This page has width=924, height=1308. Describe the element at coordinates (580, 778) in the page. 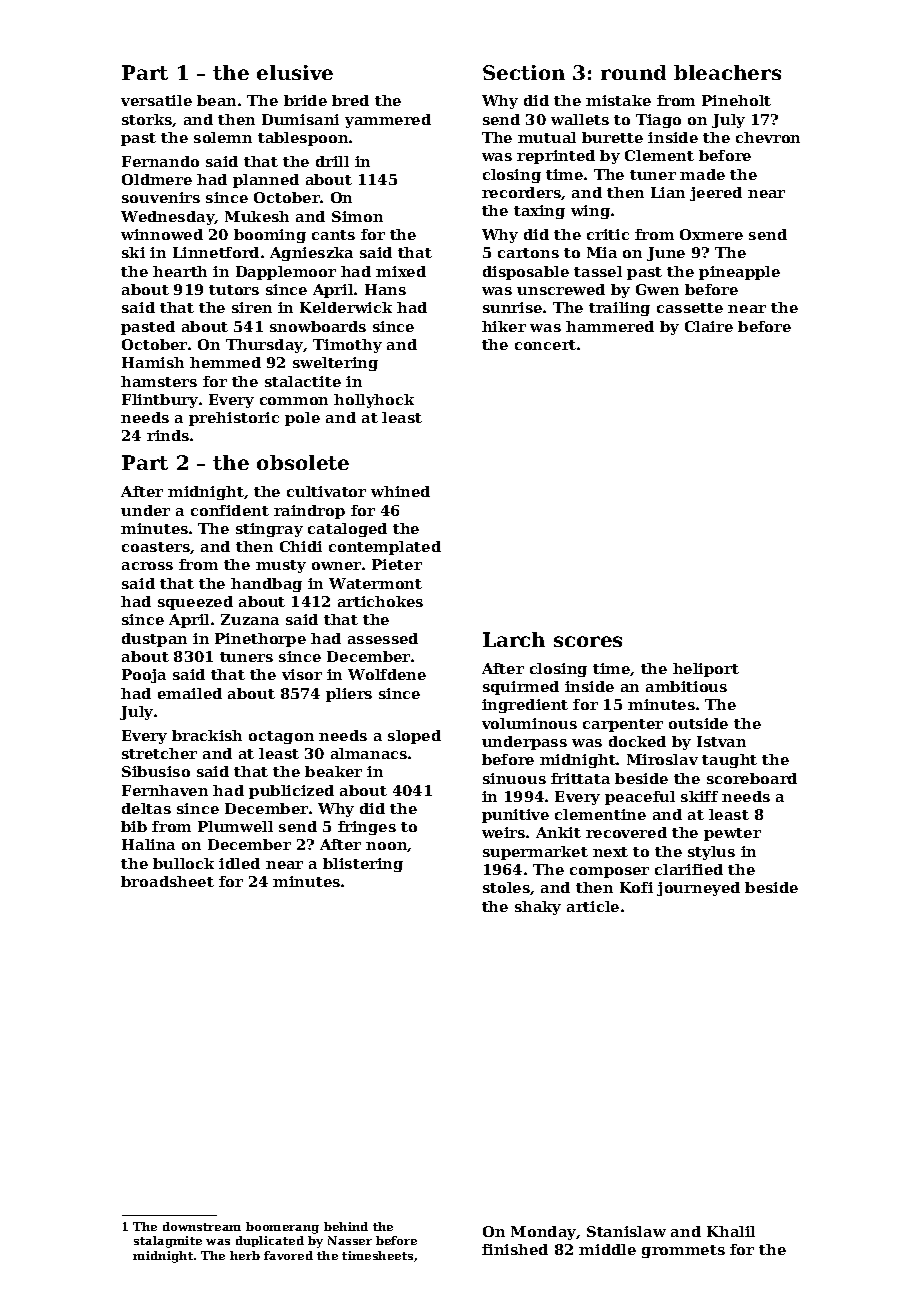

I see `frittata` at that location.
